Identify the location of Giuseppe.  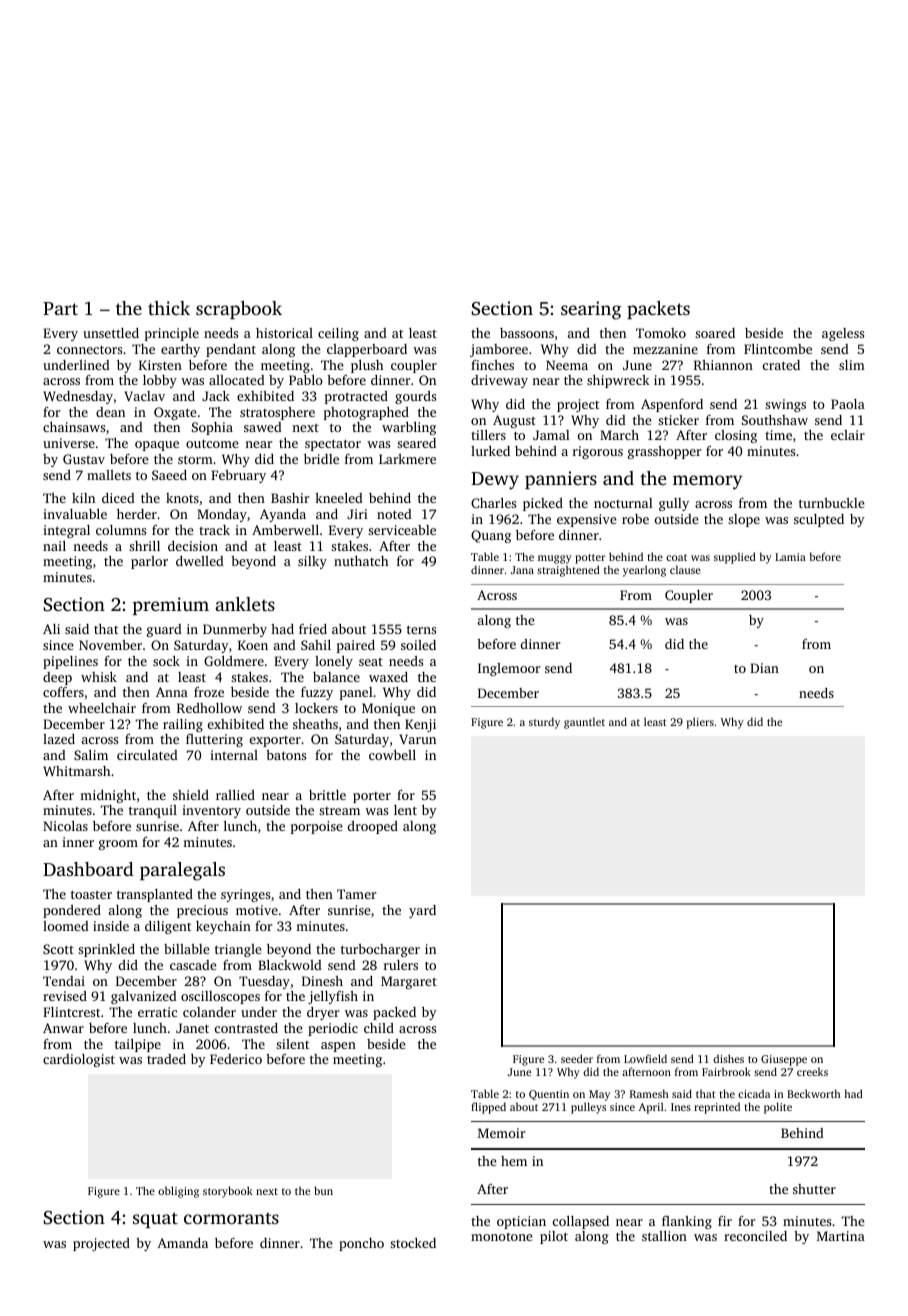
(784, 1060).
